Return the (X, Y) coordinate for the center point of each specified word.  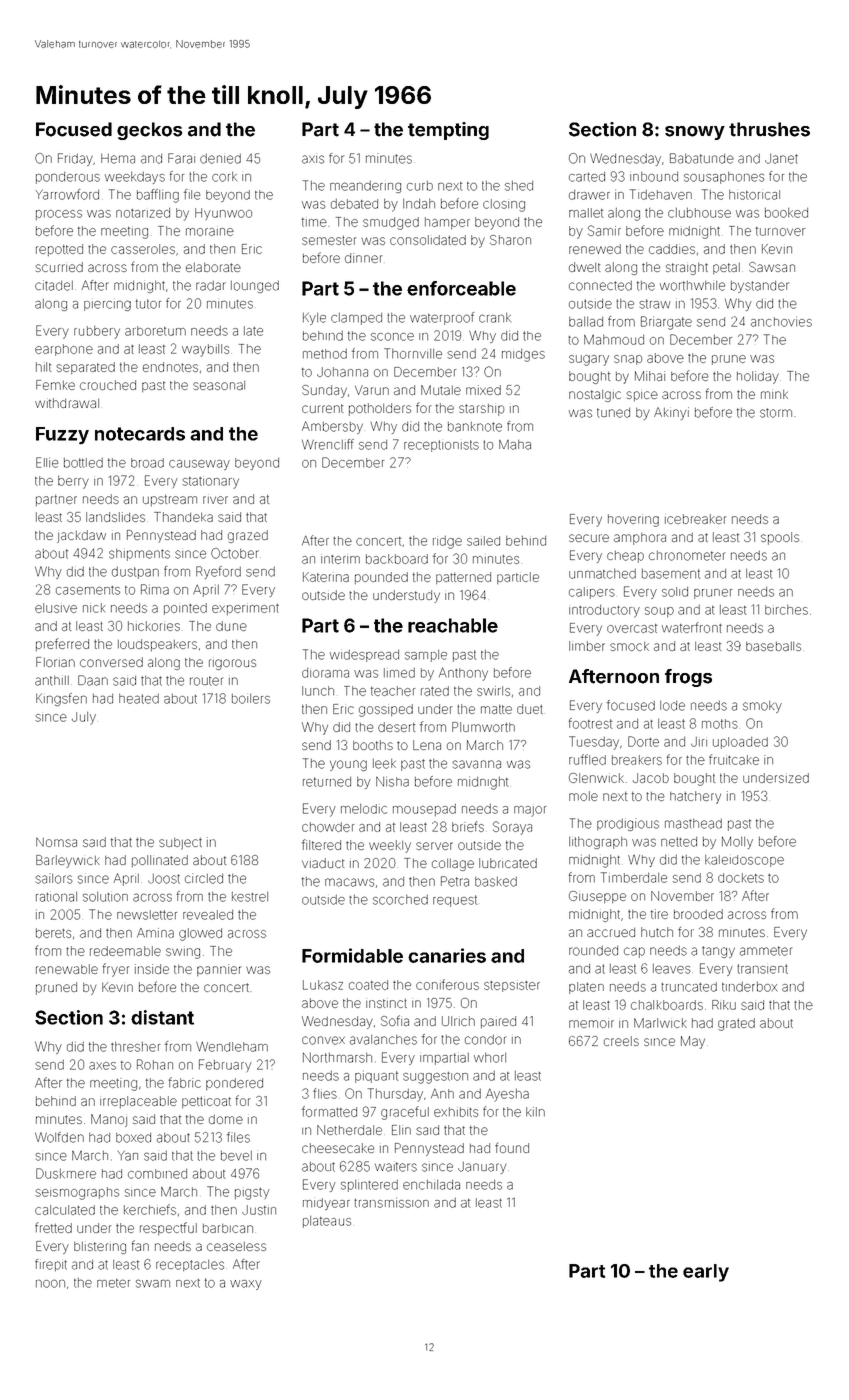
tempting (448, 131)
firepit (51, 1265)
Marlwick (660, 1023)
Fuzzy (62, 436)
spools (780, 538)
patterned (463, 578)
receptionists (441, 446)
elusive (56, 608)
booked (786, 213)
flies (325, 1093)
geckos (150, 131)
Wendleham (232, 1046)
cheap (625, 557)
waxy (246, 1285)
